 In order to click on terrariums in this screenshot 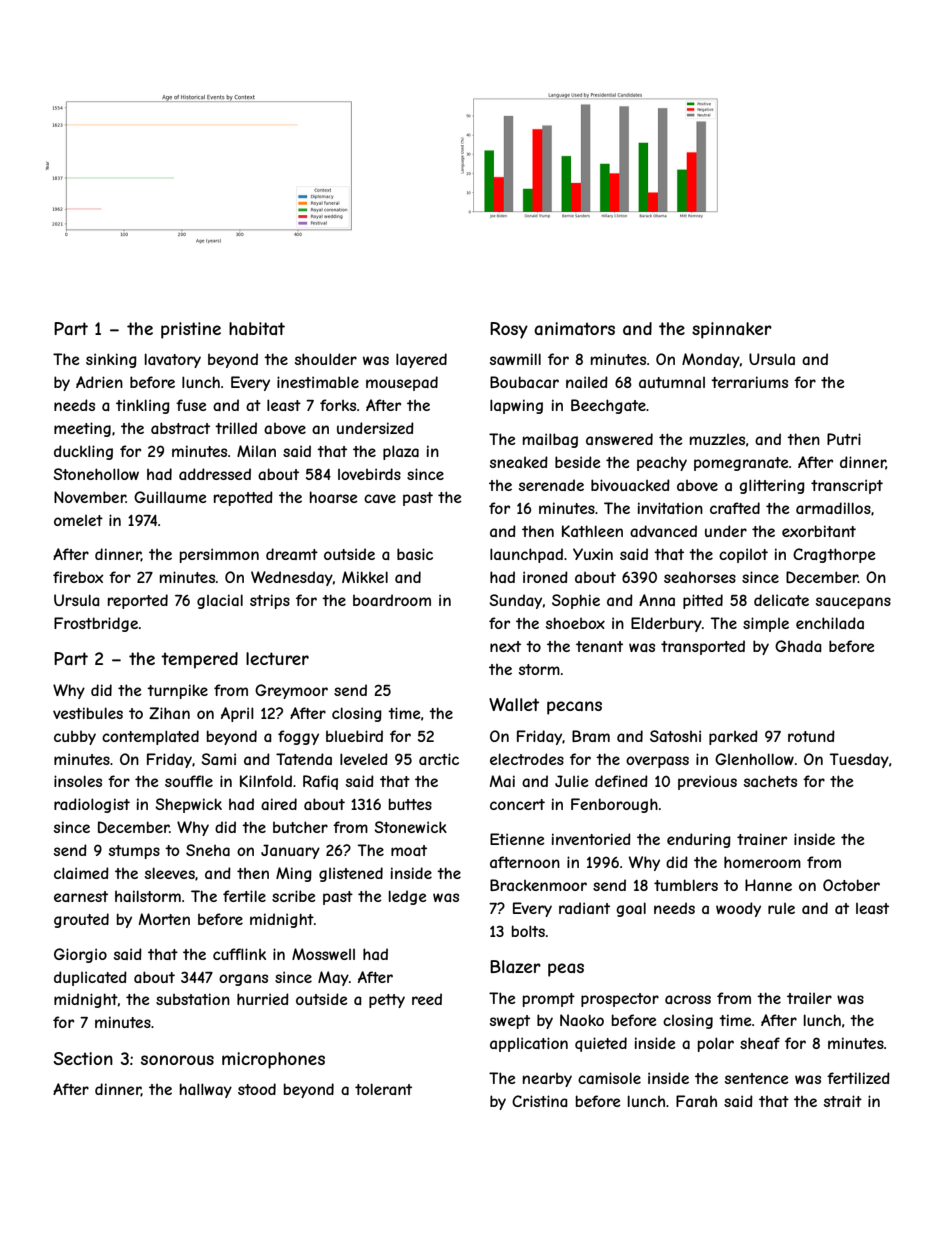, I will do `click(749, 382)`.
